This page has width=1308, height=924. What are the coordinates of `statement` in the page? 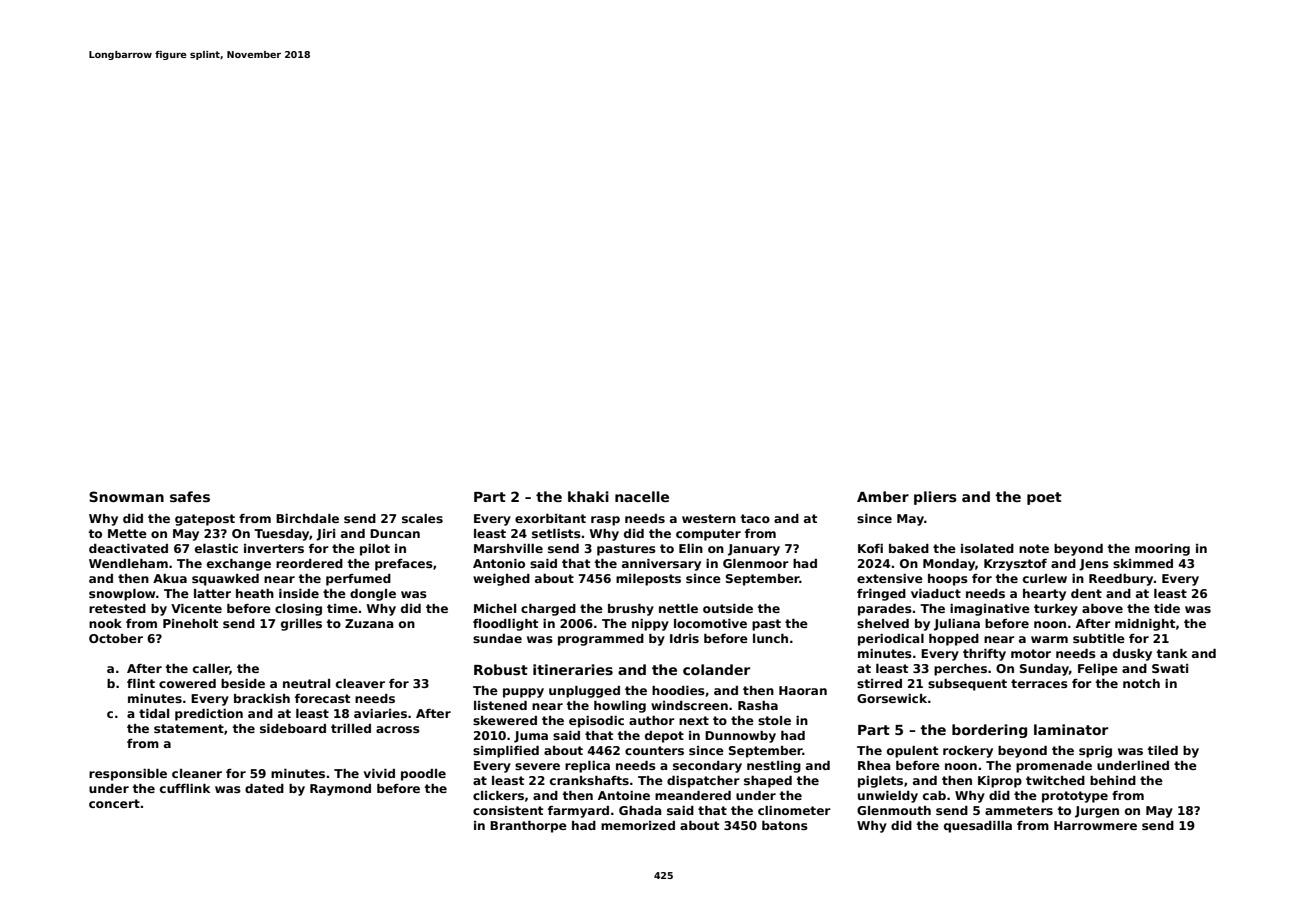 It's located at (189, 728).
